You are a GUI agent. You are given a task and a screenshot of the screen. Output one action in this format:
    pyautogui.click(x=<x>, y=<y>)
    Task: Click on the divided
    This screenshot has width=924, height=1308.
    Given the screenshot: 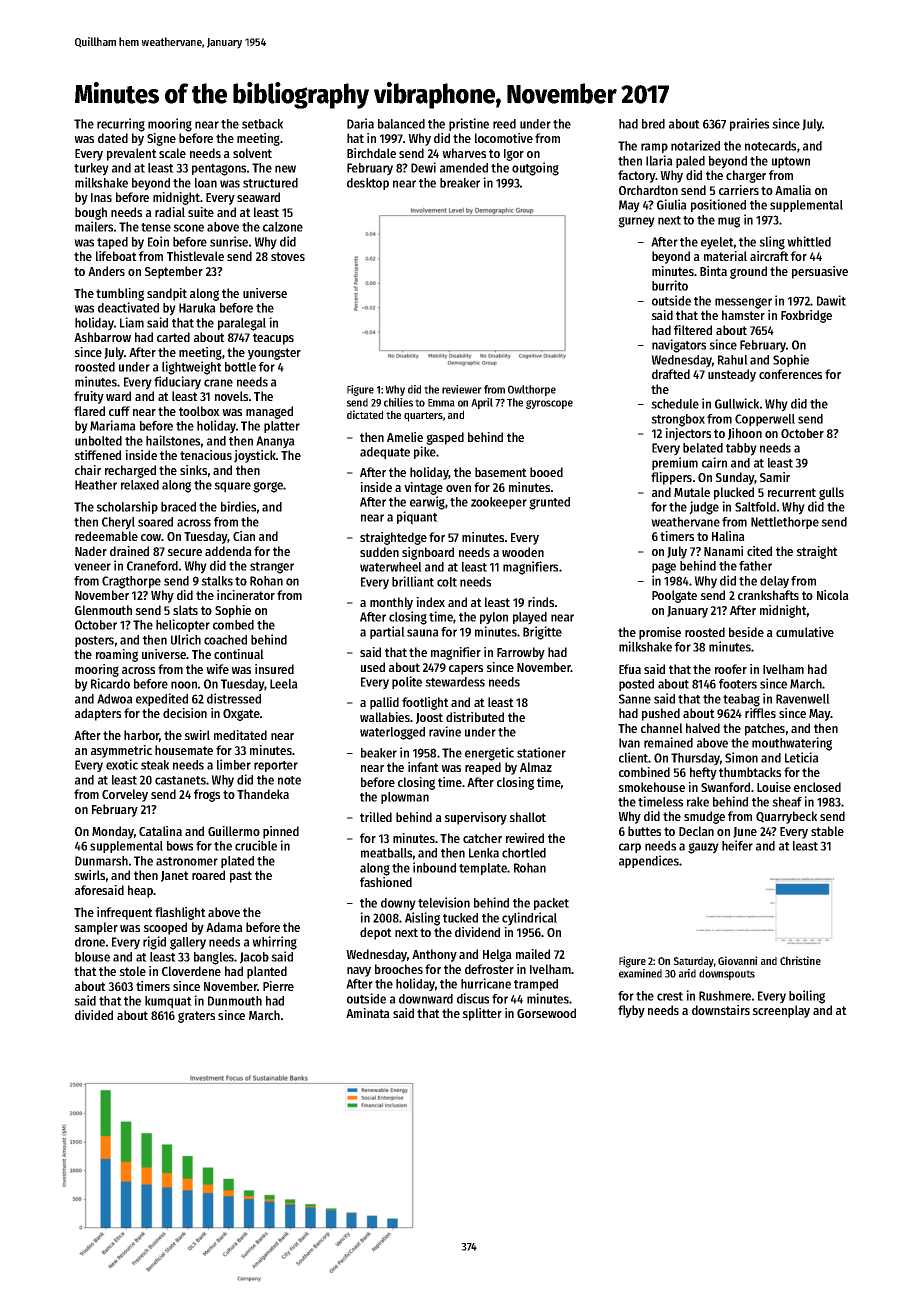 What is the action you would take?
    pyautogui.click(x=94, y=1015)
